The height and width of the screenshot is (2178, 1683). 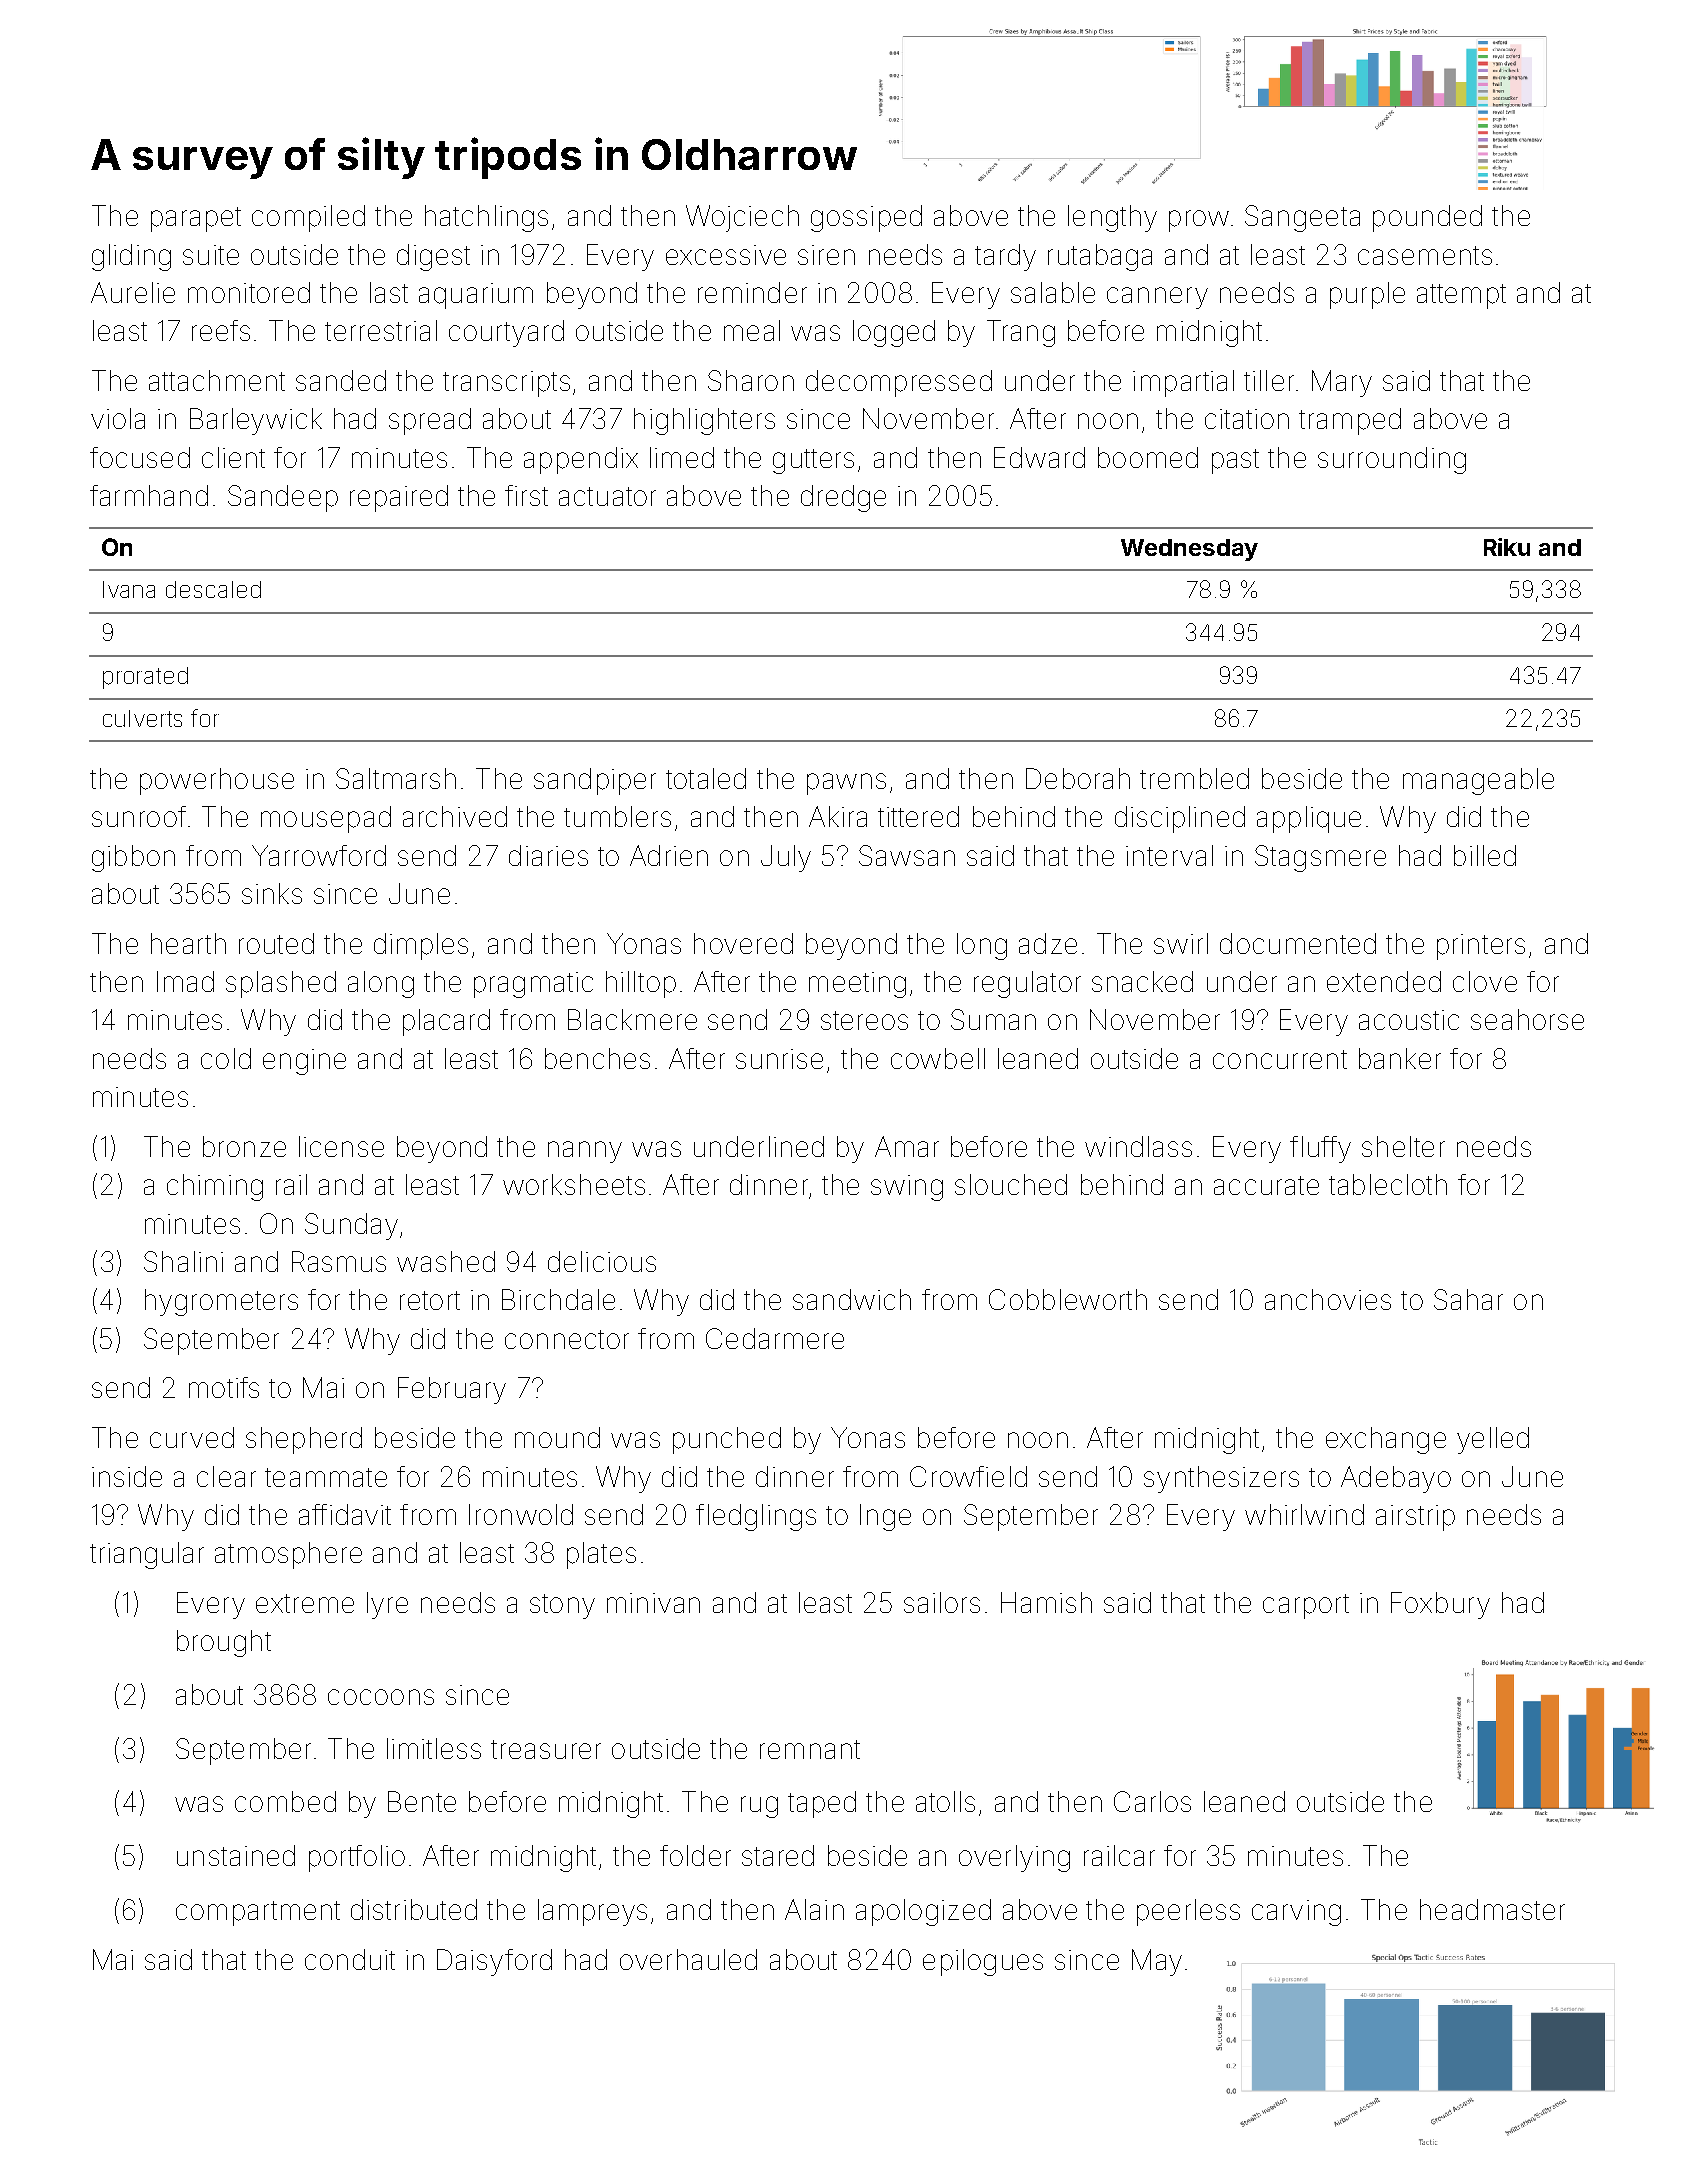 What do you see at coordinates (1068, 1299) in the screenshot?
I see `Cobbleworth` at bounding box center [1068, 1299].
